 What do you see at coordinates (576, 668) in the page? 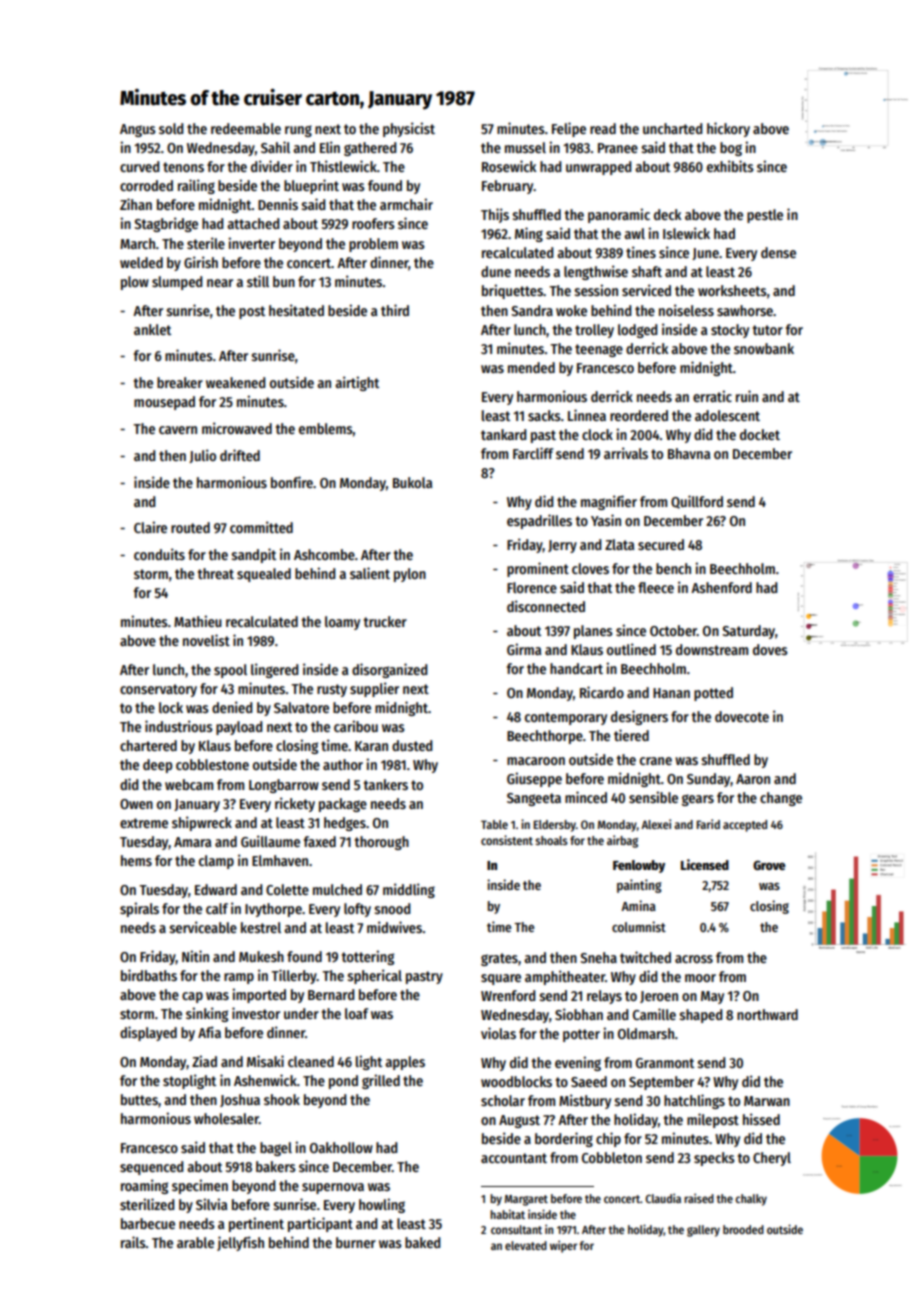
I see `handcart` at bounding box center [576, 668].
